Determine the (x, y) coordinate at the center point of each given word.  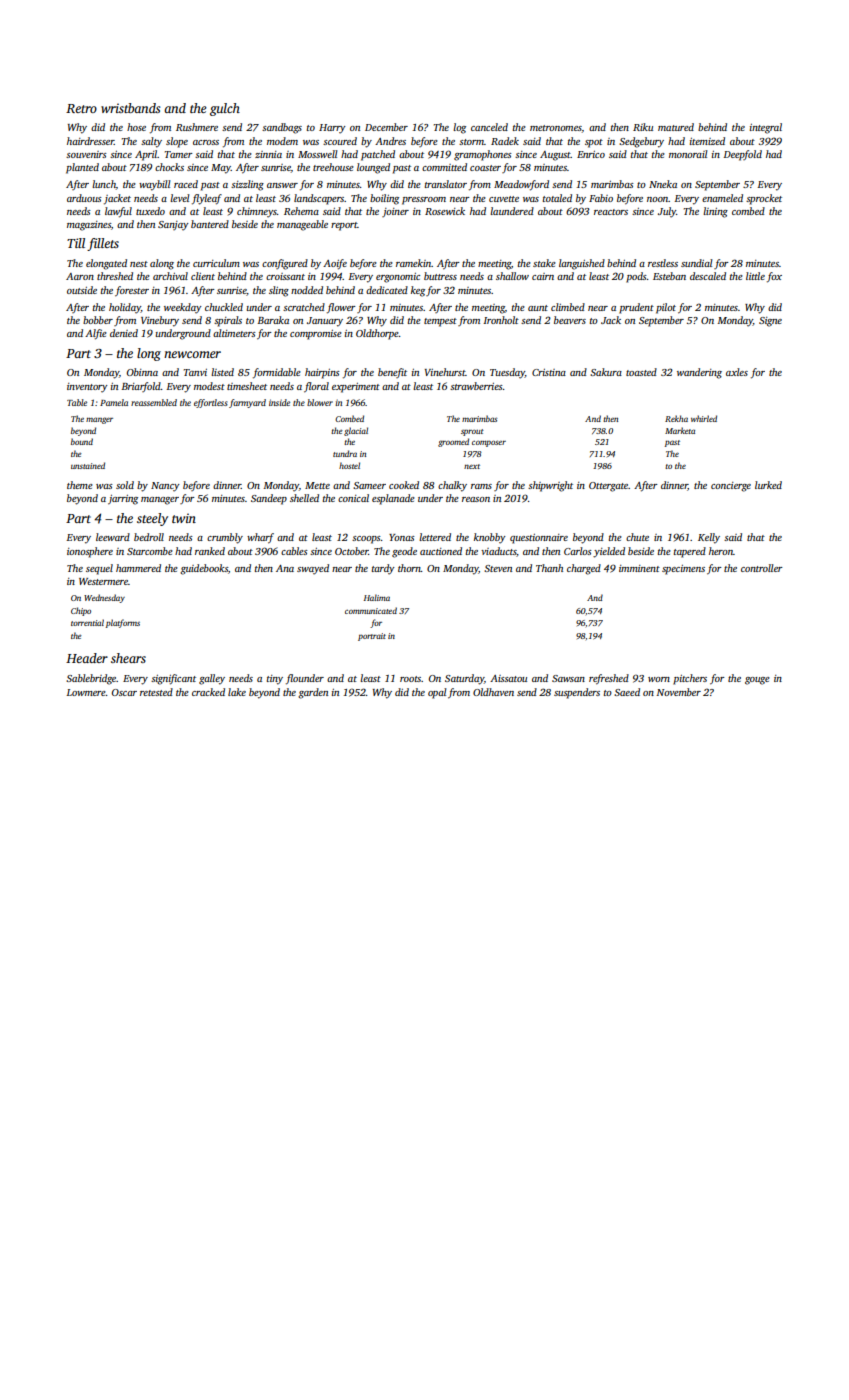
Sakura (606, 372)
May (221, 169)
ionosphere (90, 552)
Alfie (96, 334)
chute (637, 537)
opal (437, 693)
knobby (490, 538)
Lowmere (86, 692)
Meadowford (521, 185)
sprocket (764, 199)
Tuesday (507, 373)
